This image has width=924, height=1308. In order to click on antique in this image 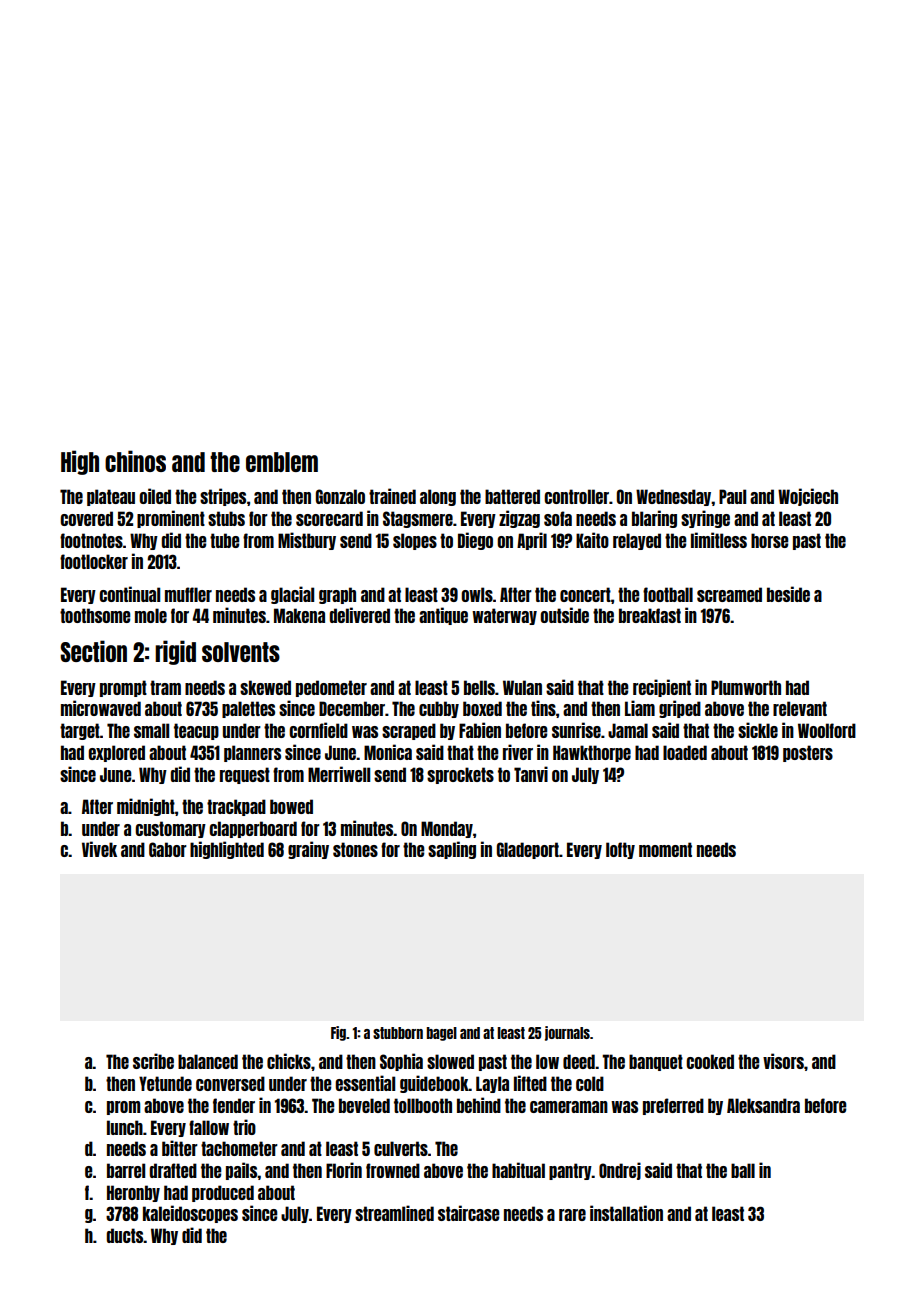, I will do `click(443, 616)`.
